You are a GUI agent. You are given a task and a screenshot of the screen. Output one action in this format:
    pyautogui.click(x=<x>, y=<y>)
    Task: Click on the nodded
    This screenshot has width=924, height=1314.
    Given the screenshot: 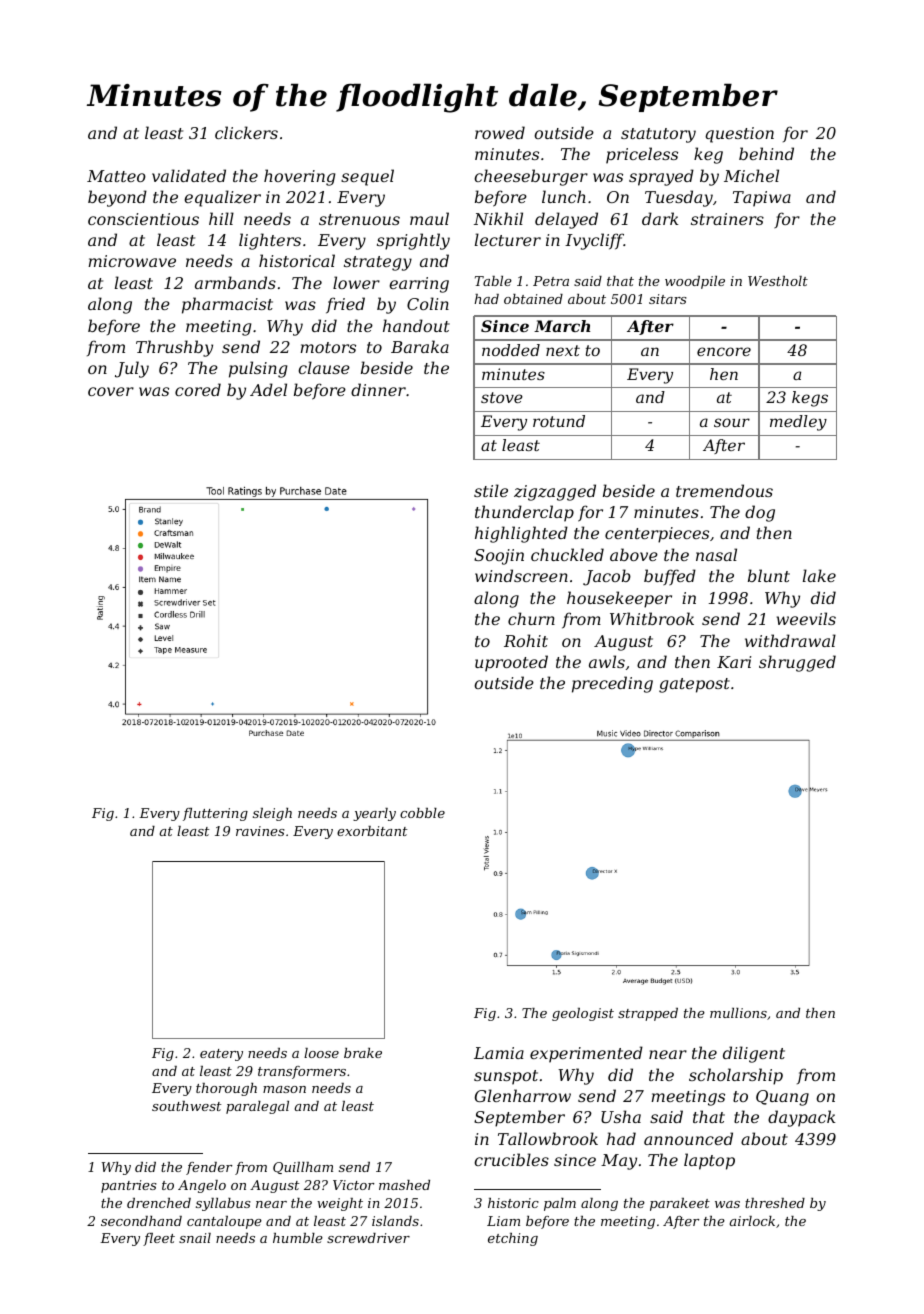 What is the action you would take?
    pyautogui.click(x=511, y=350)
